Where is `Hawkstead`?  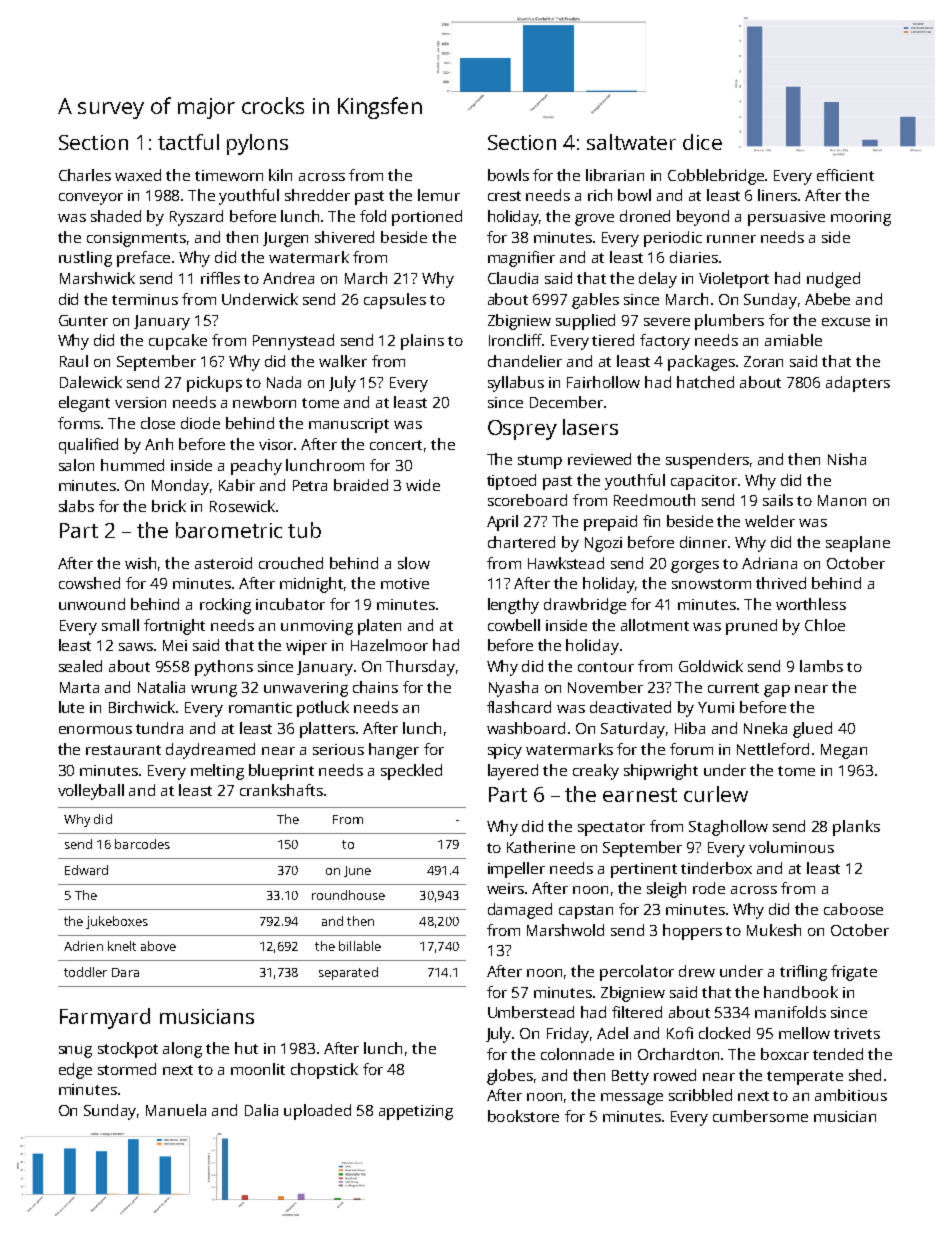
Hawkstead is located at coordinates (566, 563).
